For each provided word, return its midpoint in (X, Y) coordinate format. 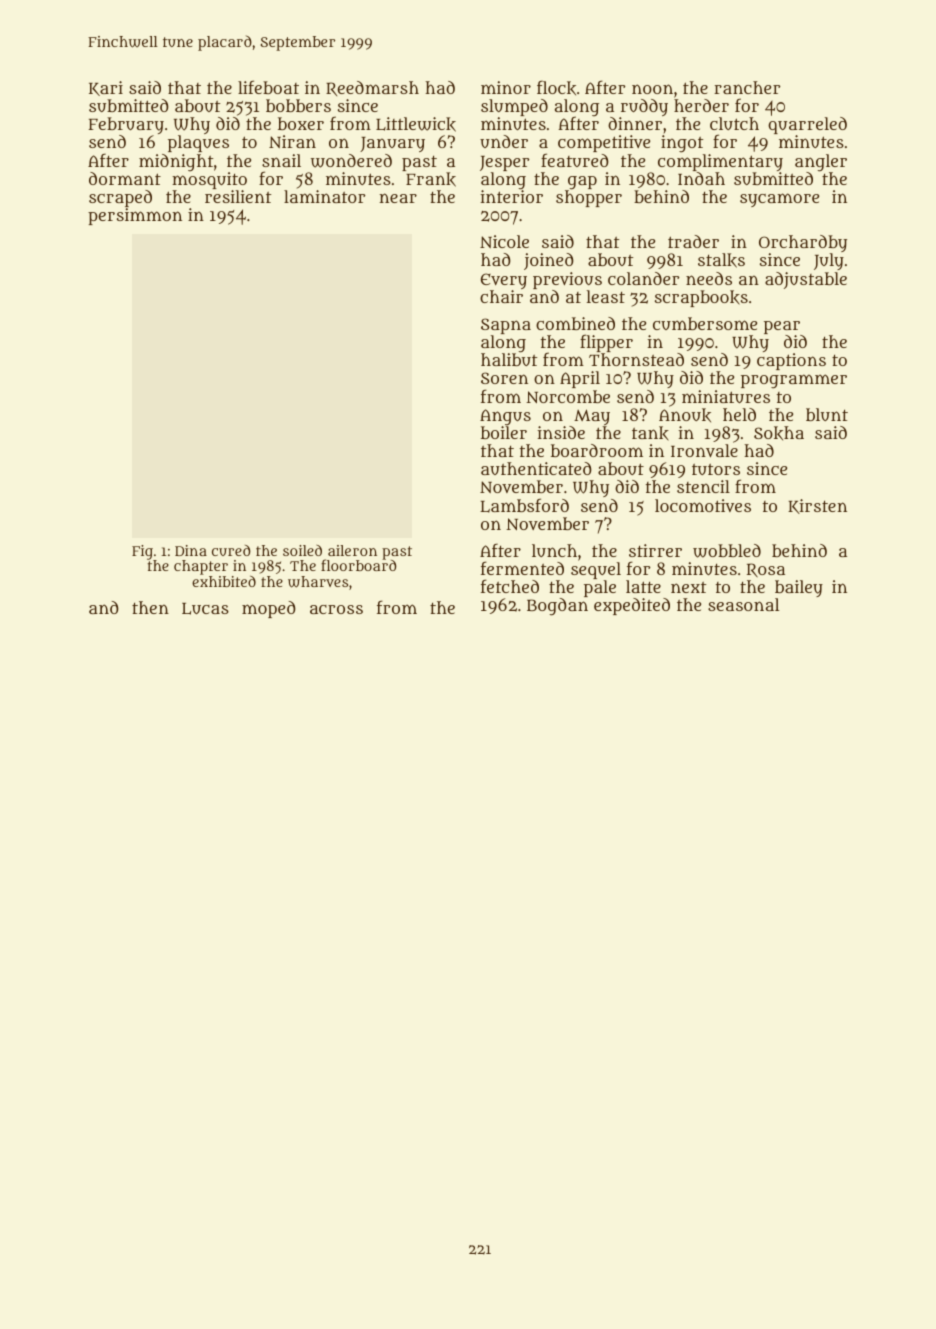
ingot (682, 144)
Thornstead (636, 359)
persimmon (135, 216)
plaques (198, 144)
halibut (509, 359)
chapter (201, 567)
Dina (191, 550)
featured (575, 160)
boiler (504, 432)
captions (791, 361)
